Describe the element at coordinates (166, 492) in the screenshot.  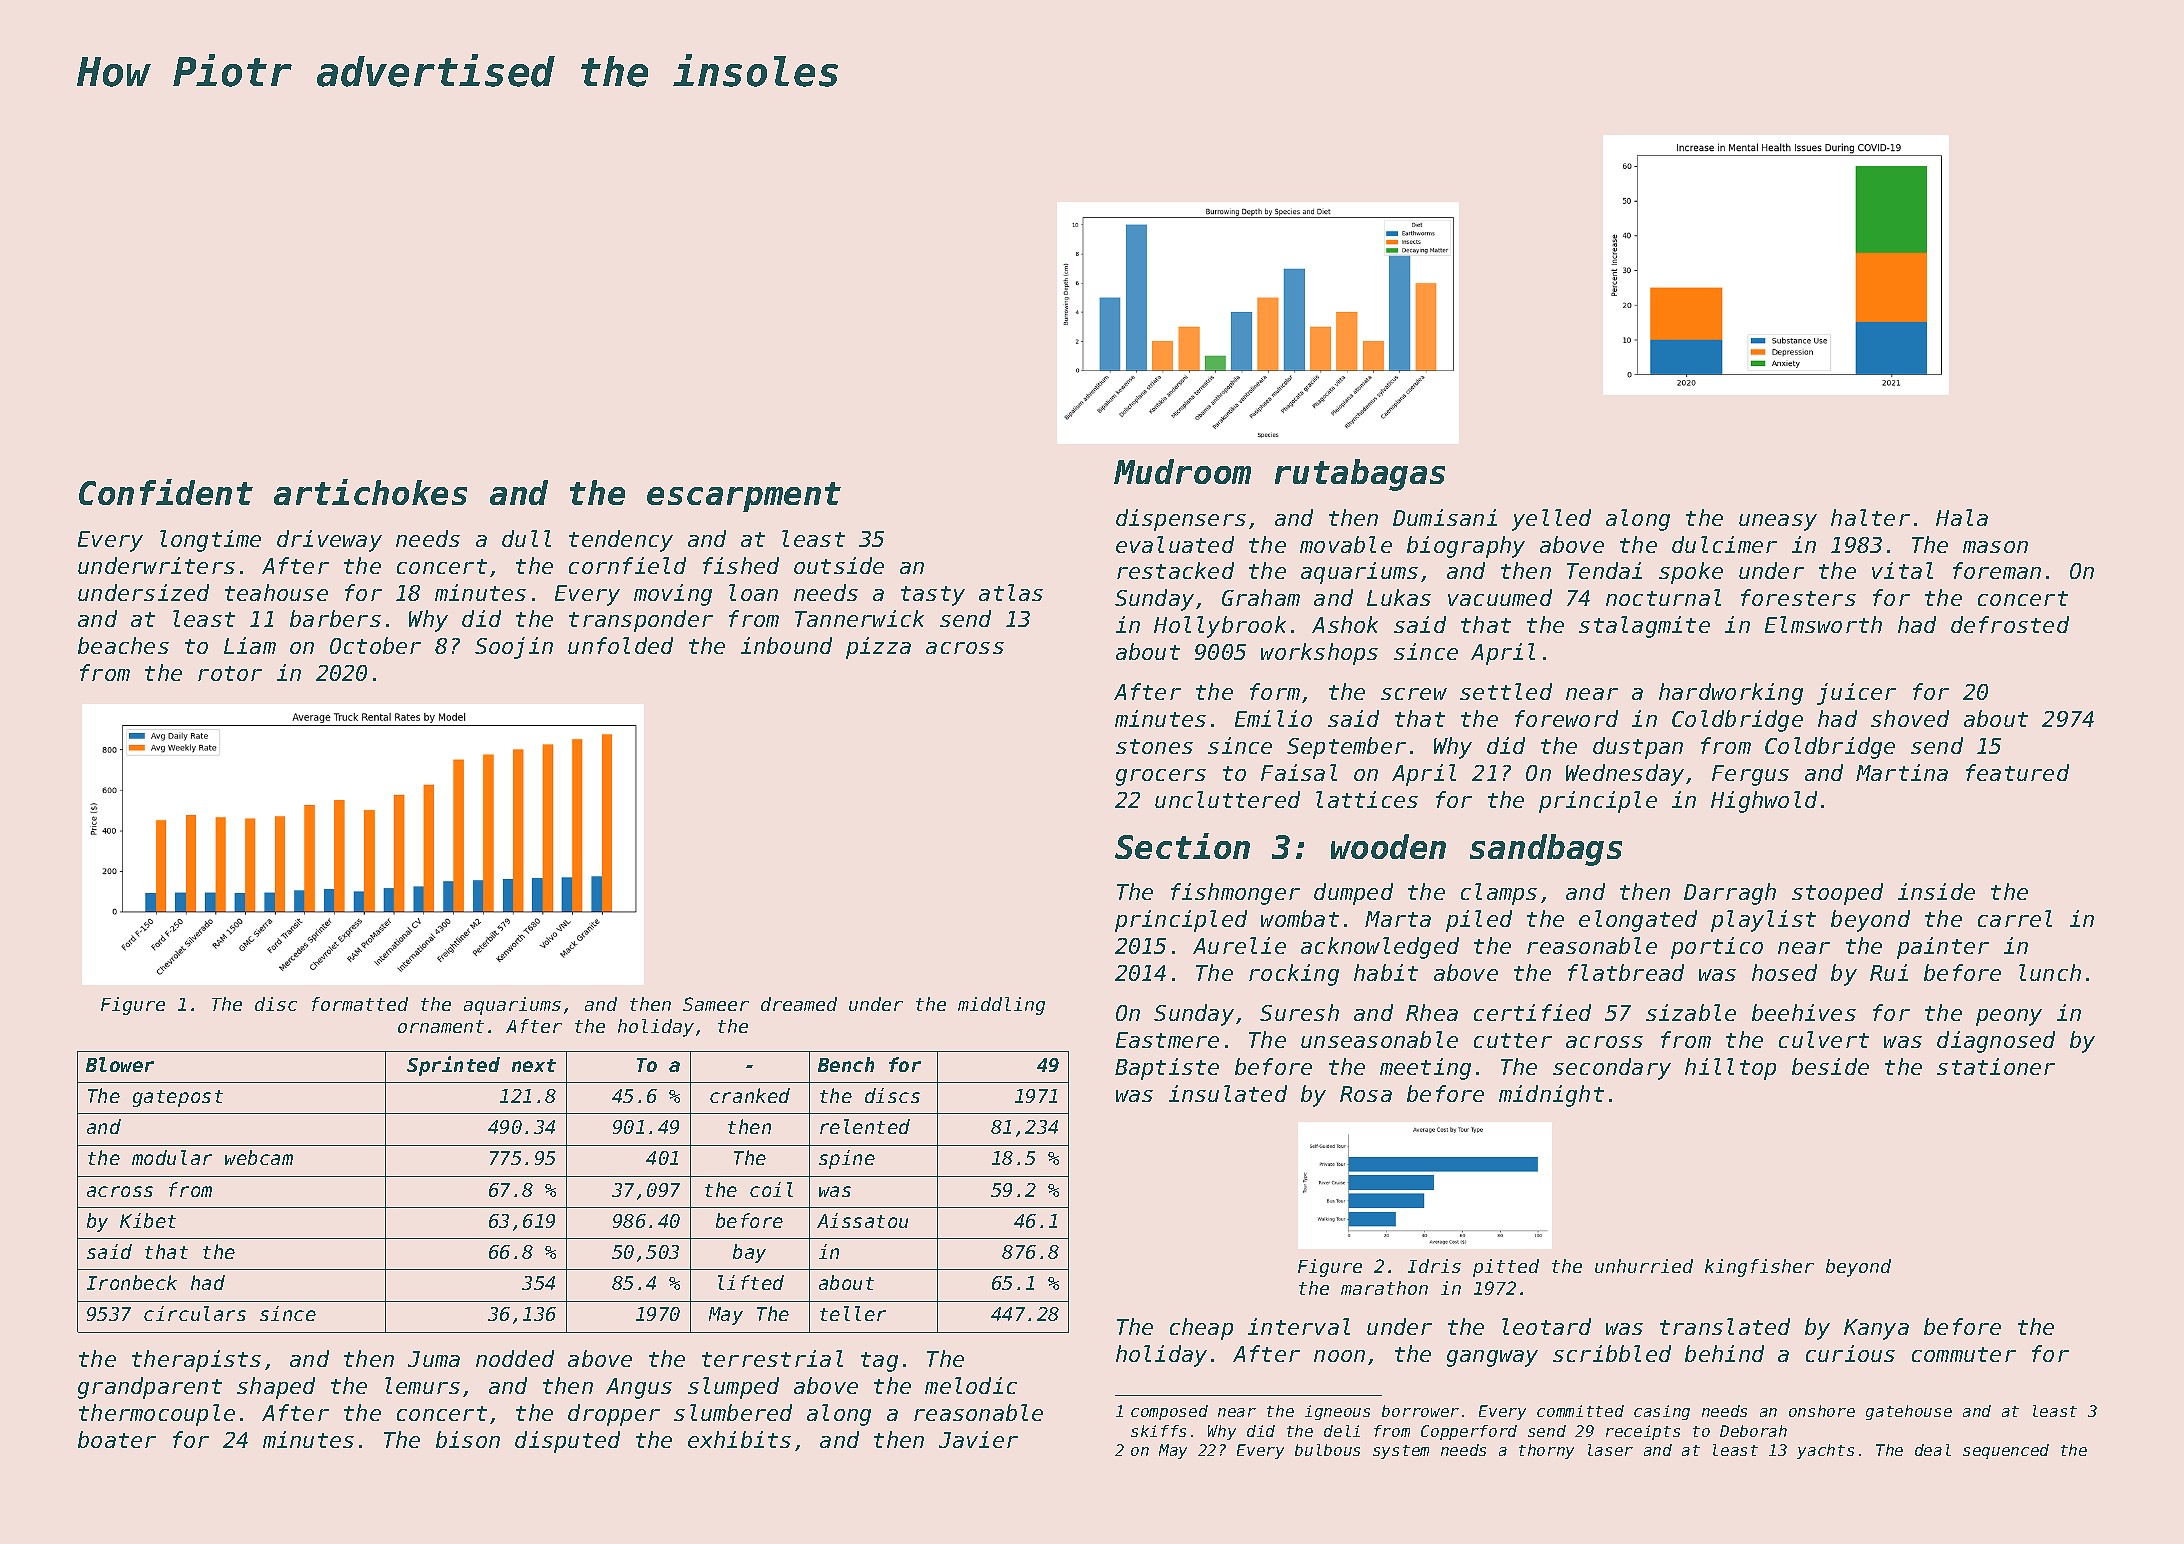
I see `Confident` at that location.
